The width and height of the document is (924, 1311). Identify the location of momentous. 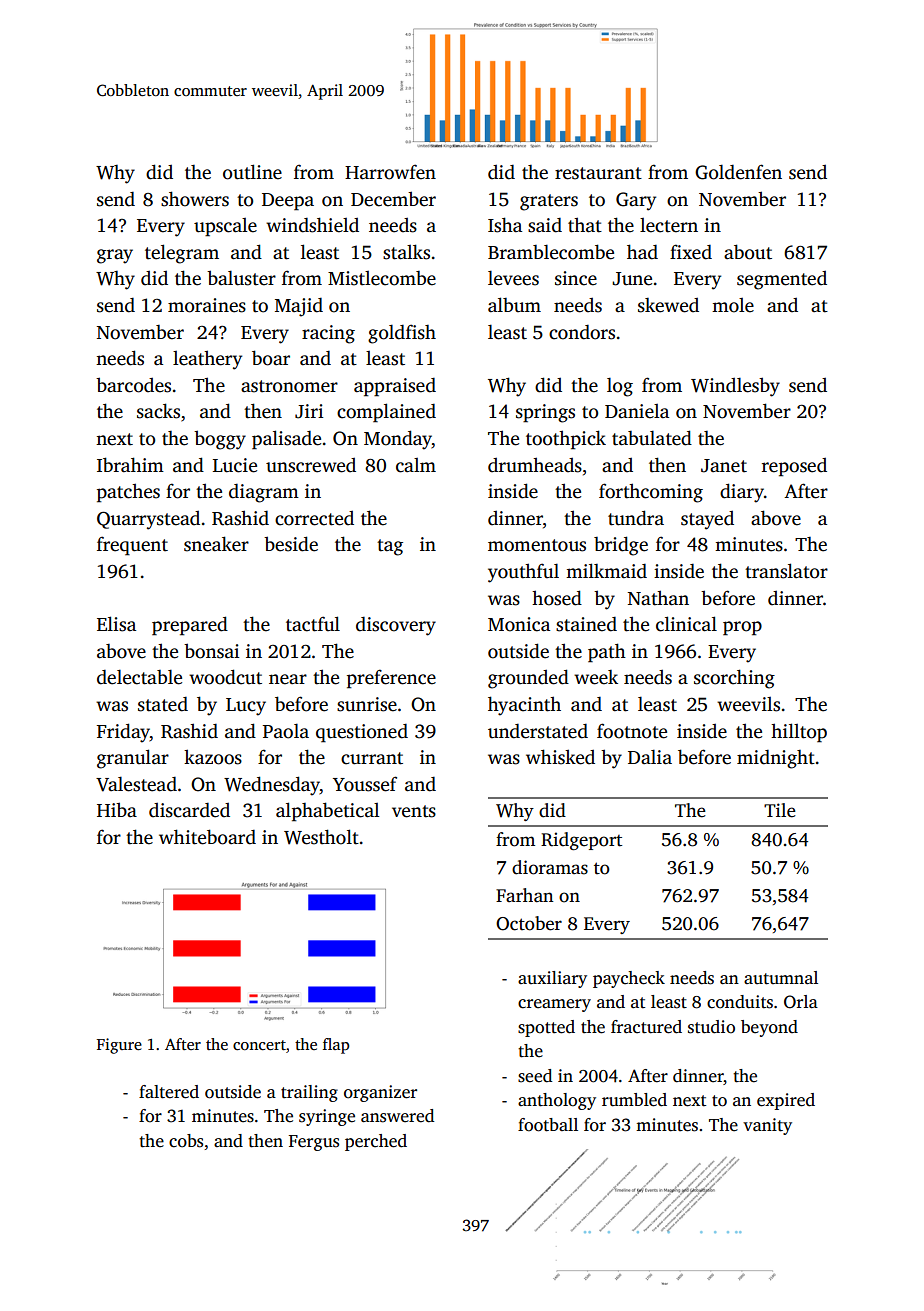
(537, 545).
